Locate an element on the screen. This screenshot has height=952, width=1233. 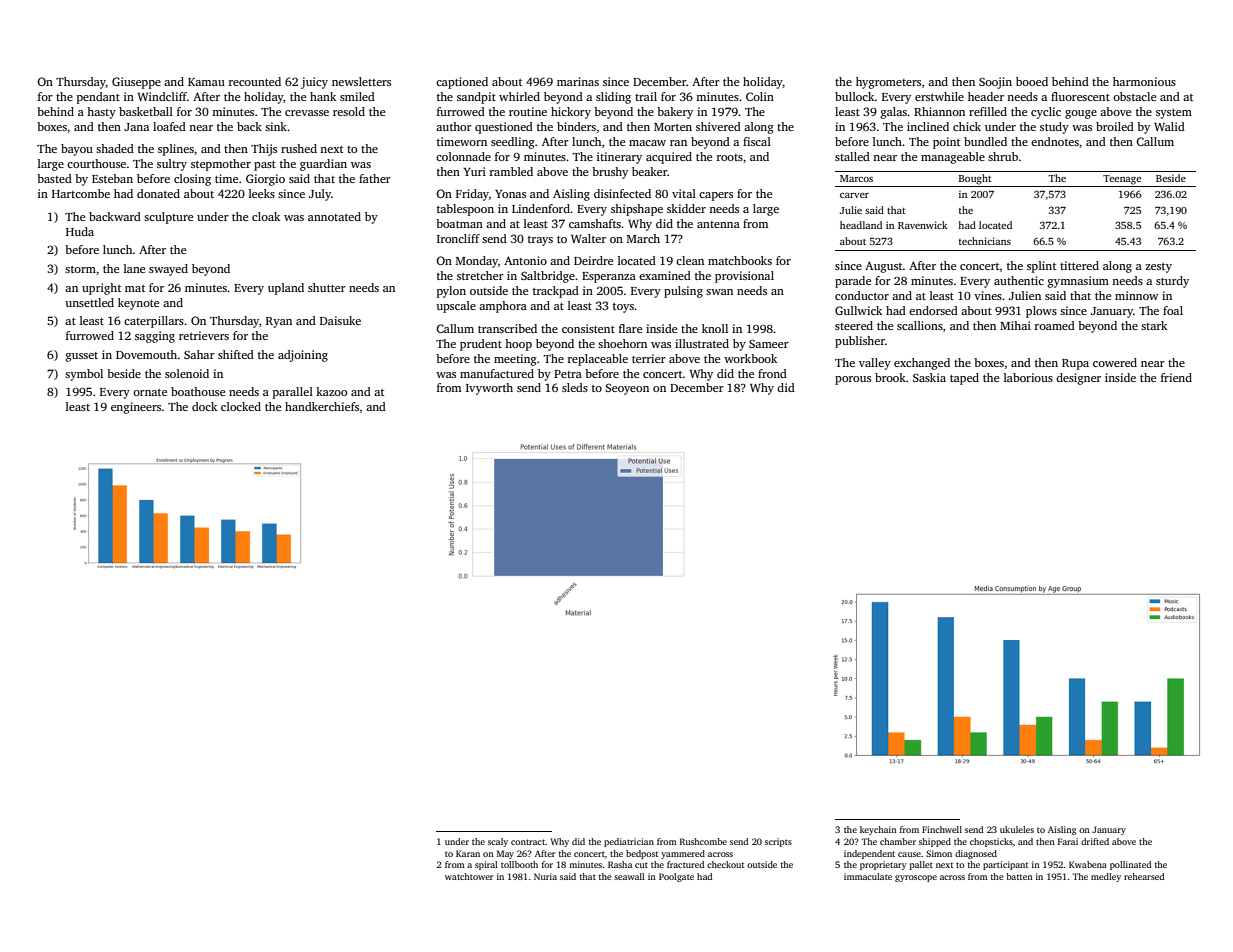
caterpillars is located at coordinates (154, 322).
